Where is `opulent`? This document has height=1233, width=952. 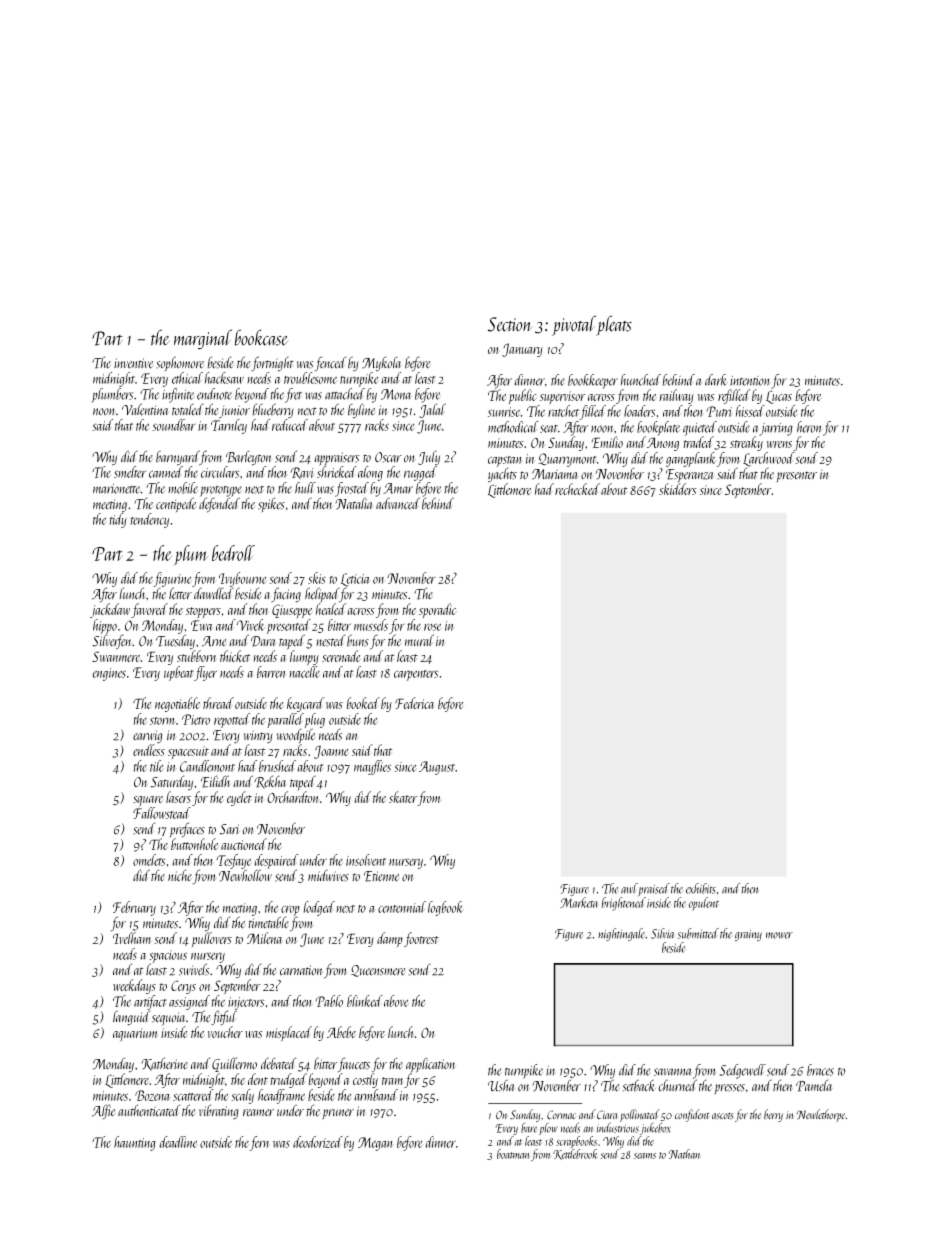 opulent is located at coordinates (703, 904).
